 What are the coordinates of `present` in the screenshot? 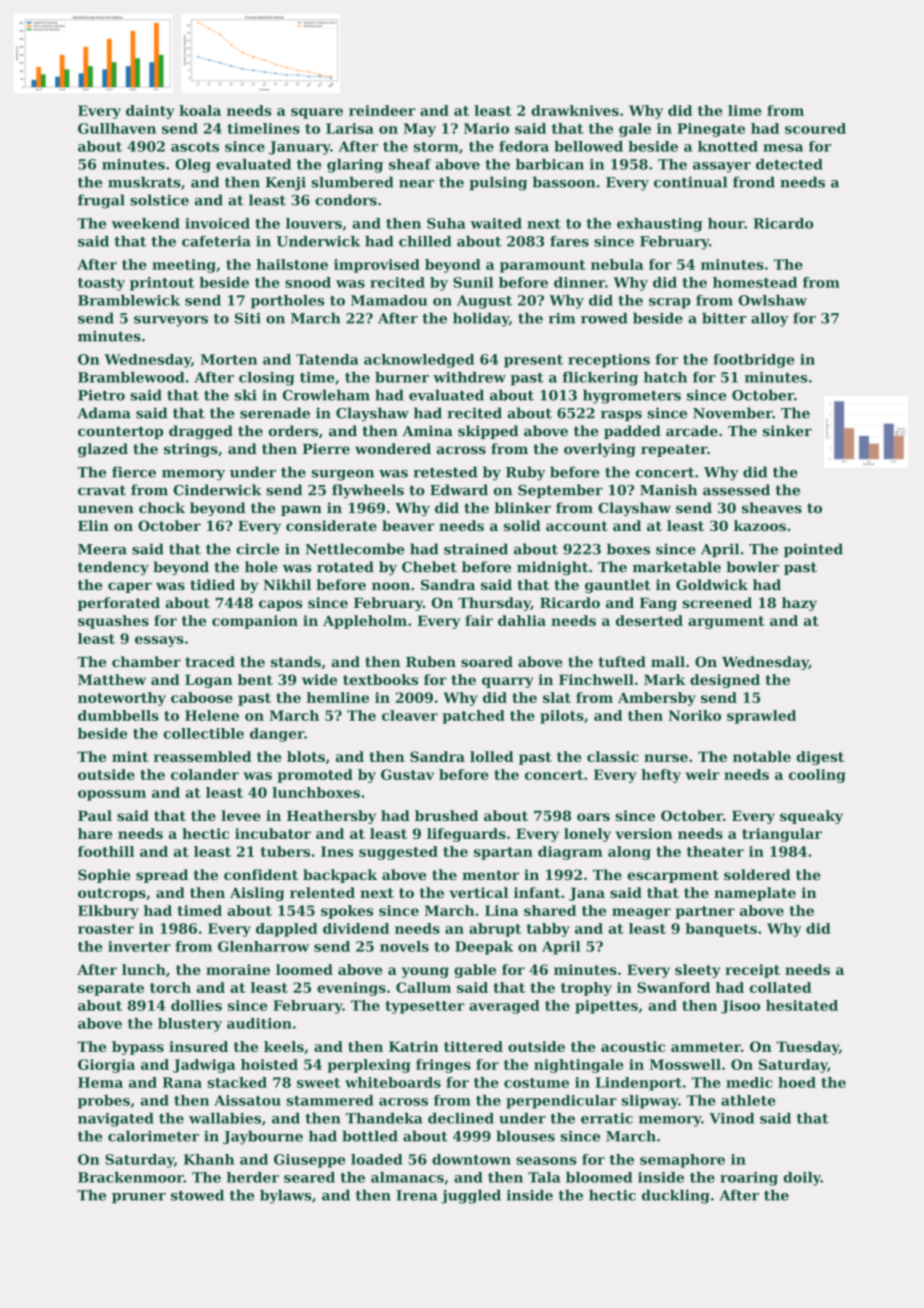 It's located at (533, 361).
